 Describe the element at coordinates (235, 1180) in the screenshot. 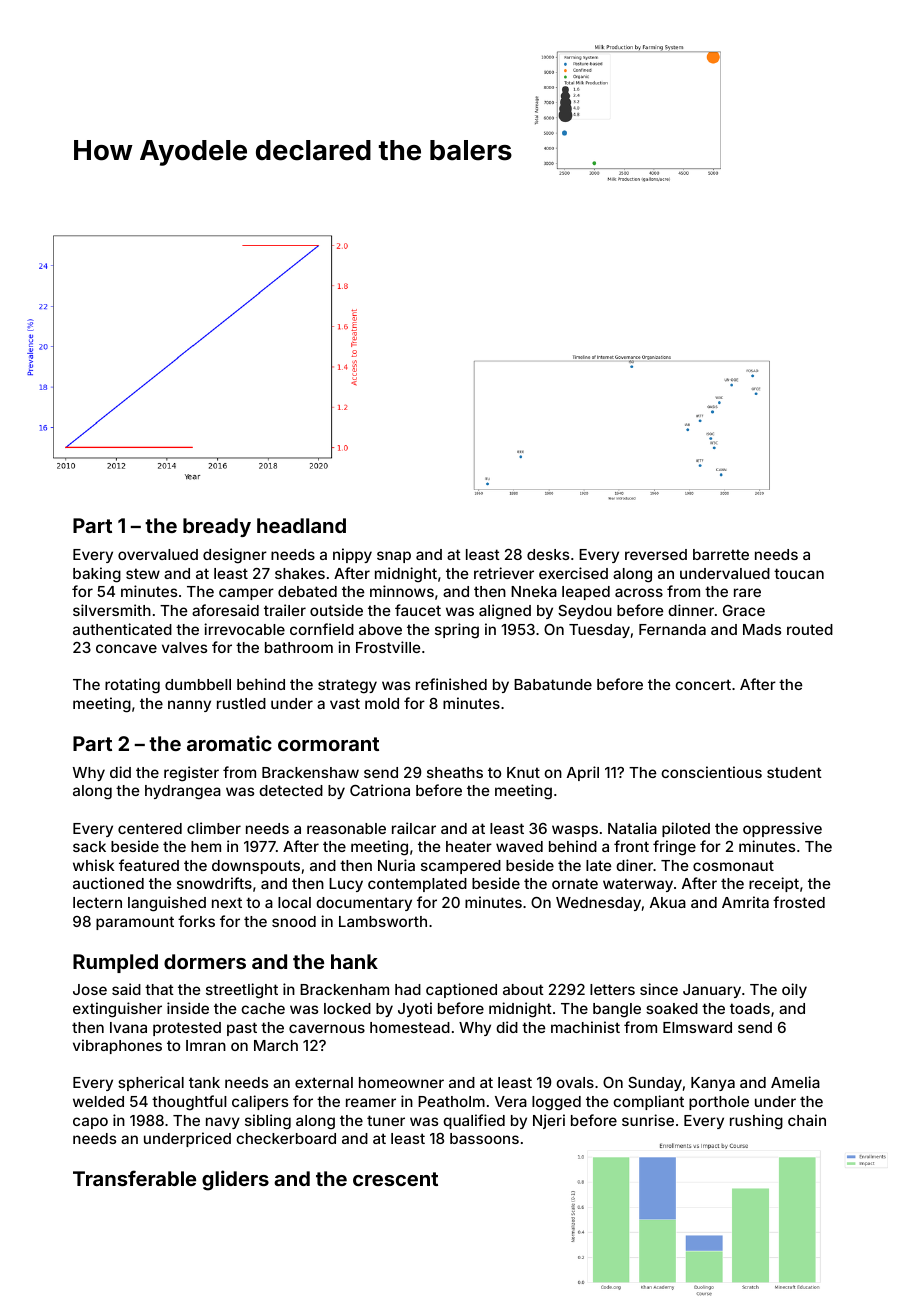

I see `gliders` at that location.
